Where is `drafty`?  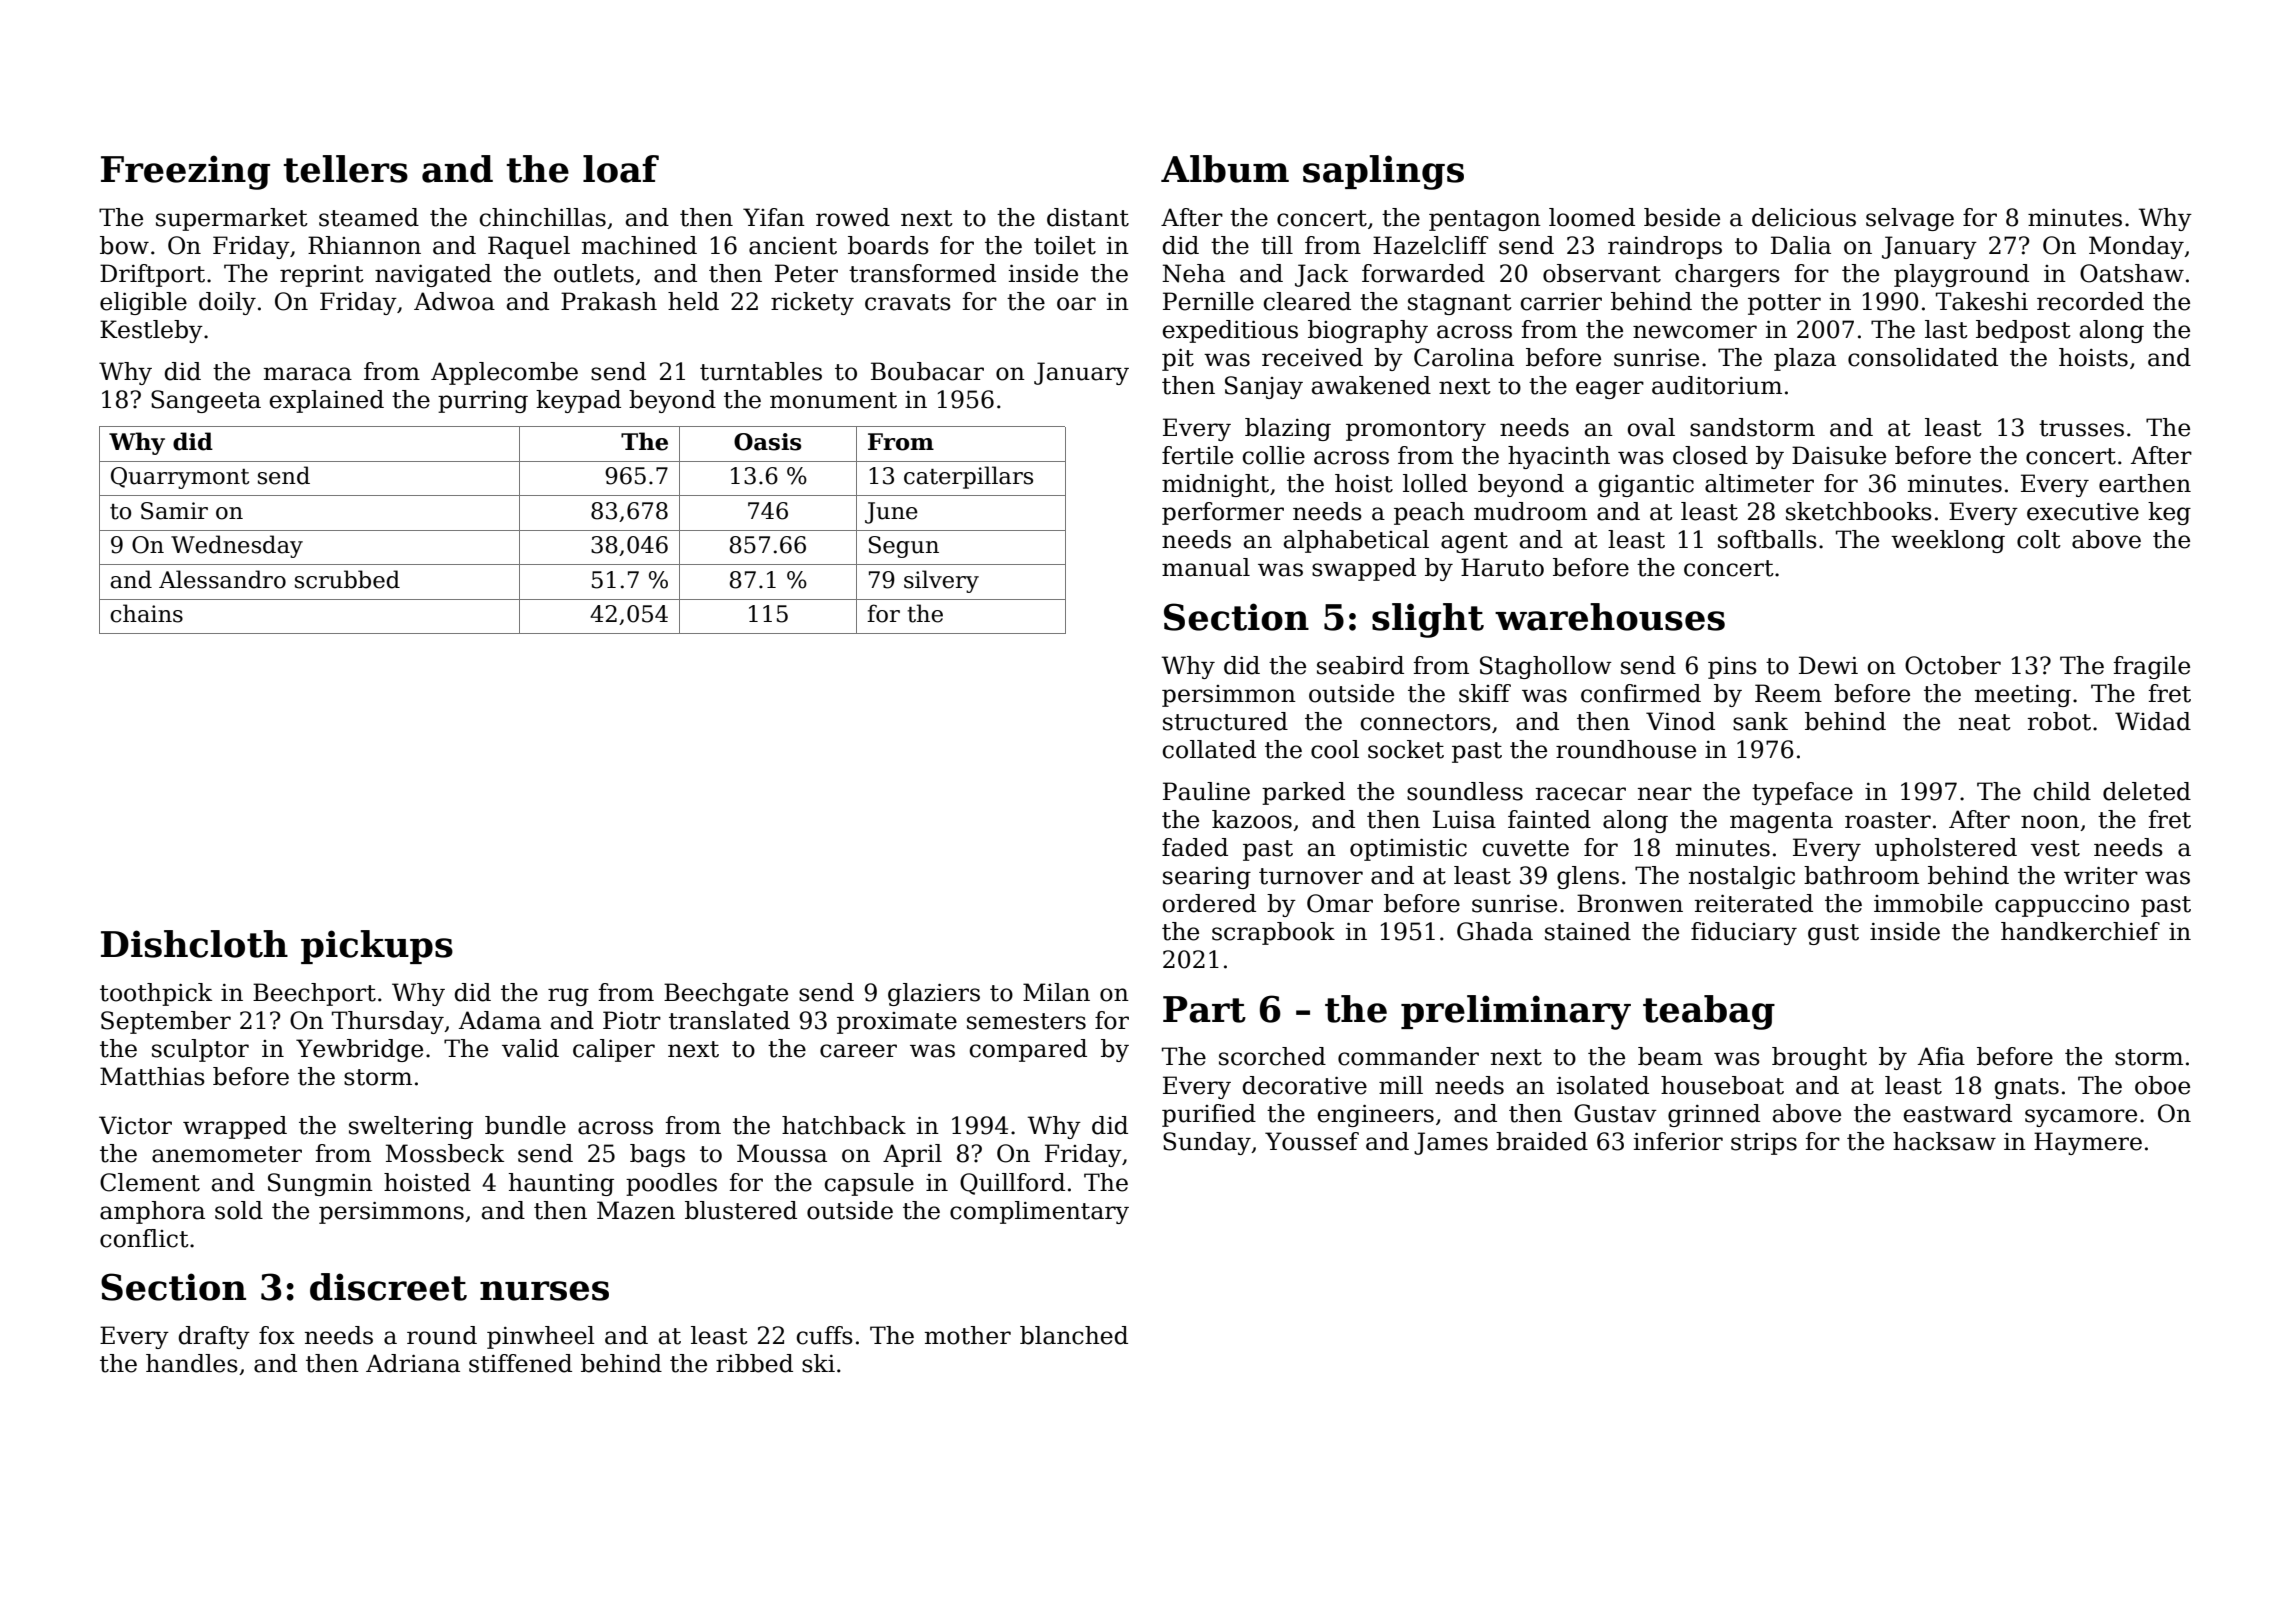 drafty is located at coordinates (214, 1337).
